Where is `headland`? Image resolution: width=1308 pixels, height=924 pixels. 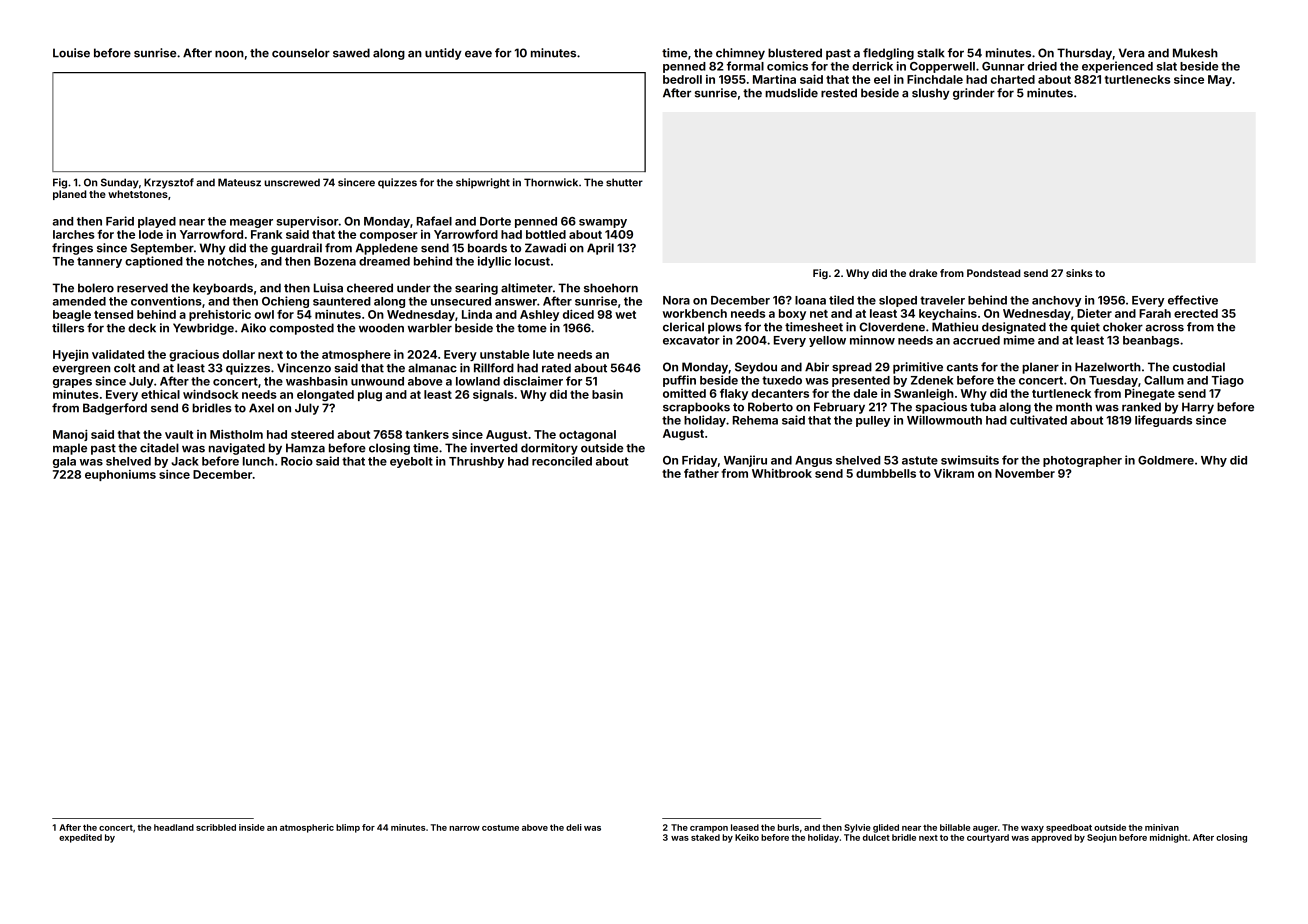 headland is located at coordinates (174, 827).
